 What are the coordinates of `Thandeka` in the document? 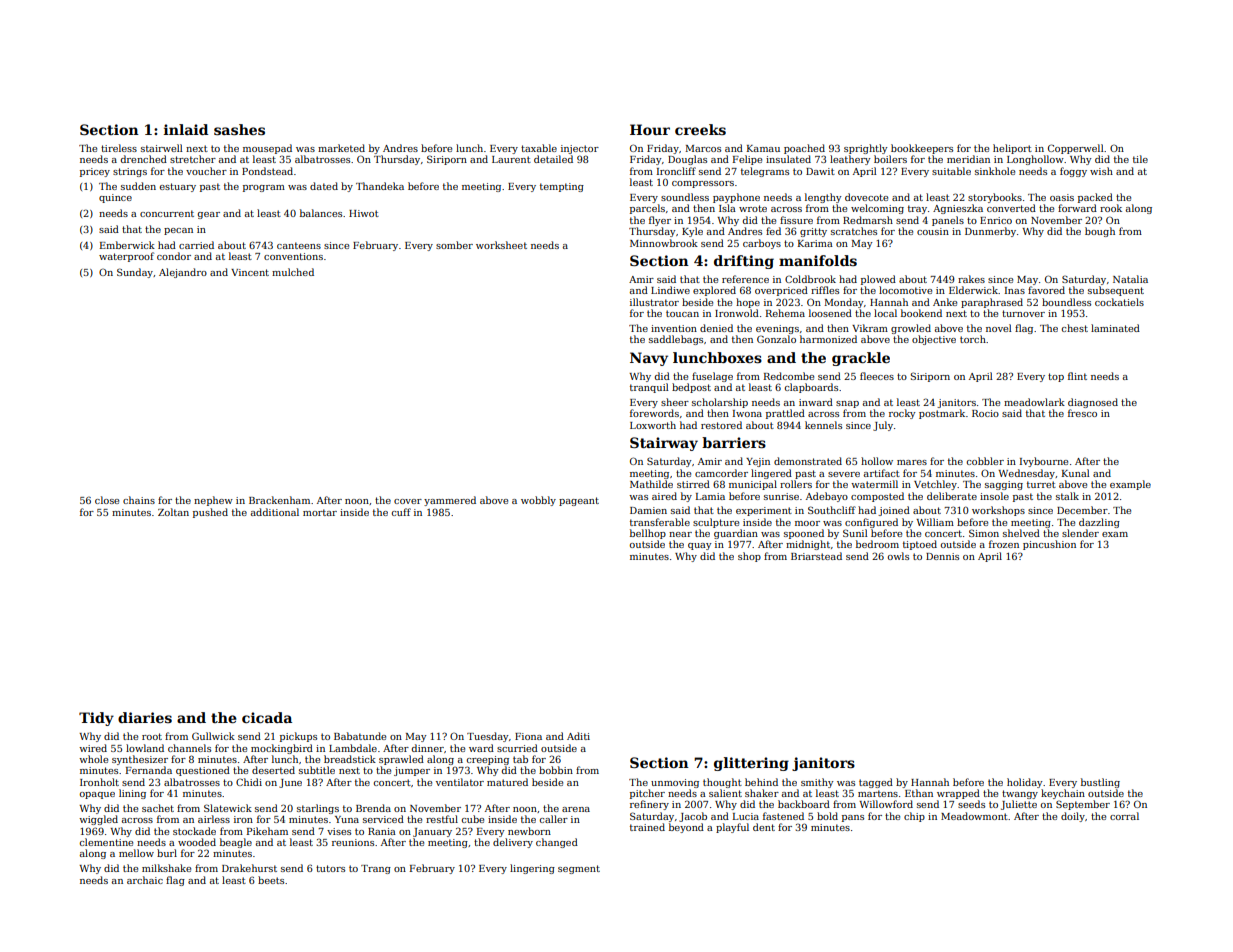 It's located at (380, 186).
